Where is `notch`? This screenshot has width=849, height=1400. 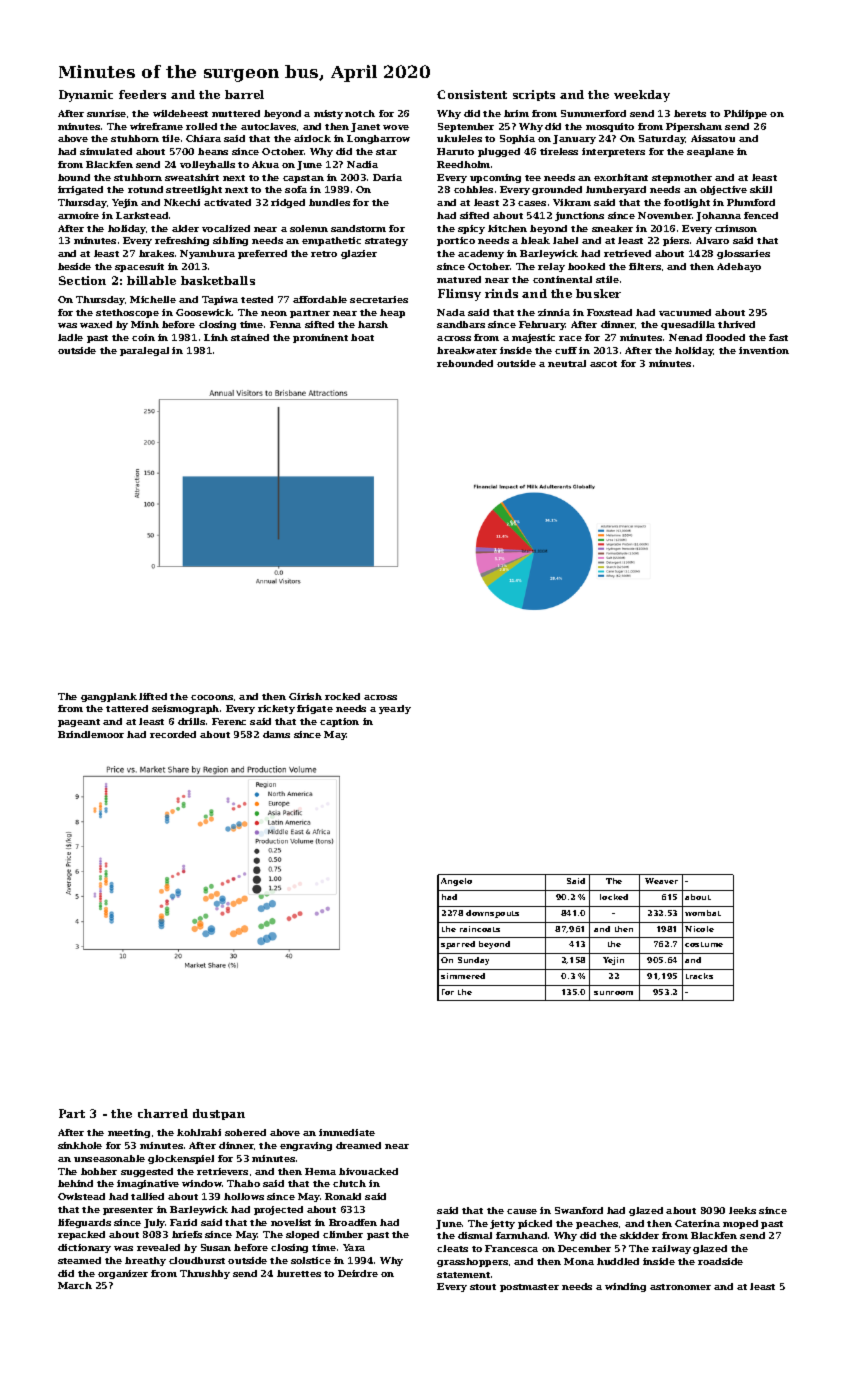
notch is located at coordinates (360, 113).
